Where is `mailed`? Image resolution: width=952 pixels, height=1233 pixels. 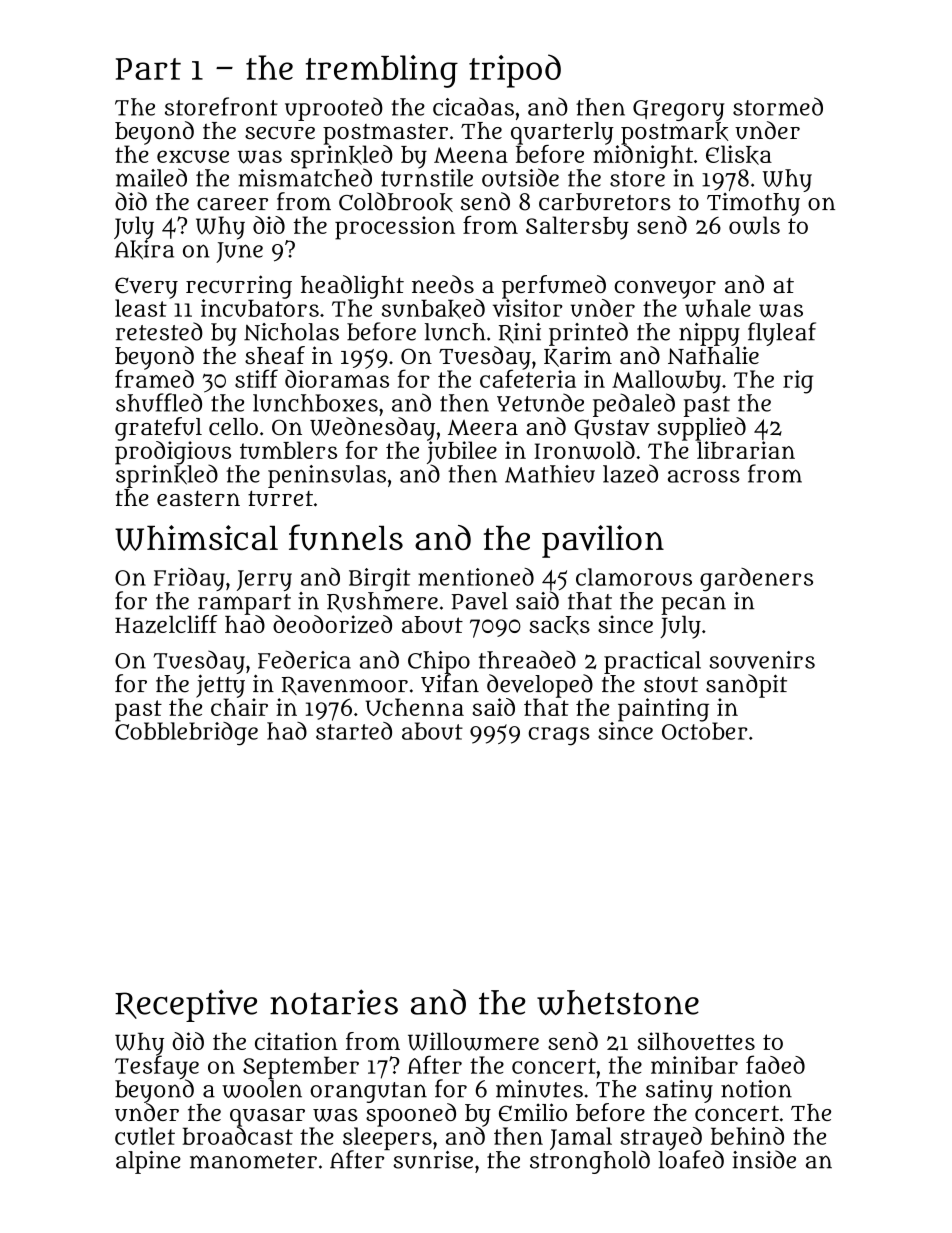
mailed is located at coordinates (151, 177).
